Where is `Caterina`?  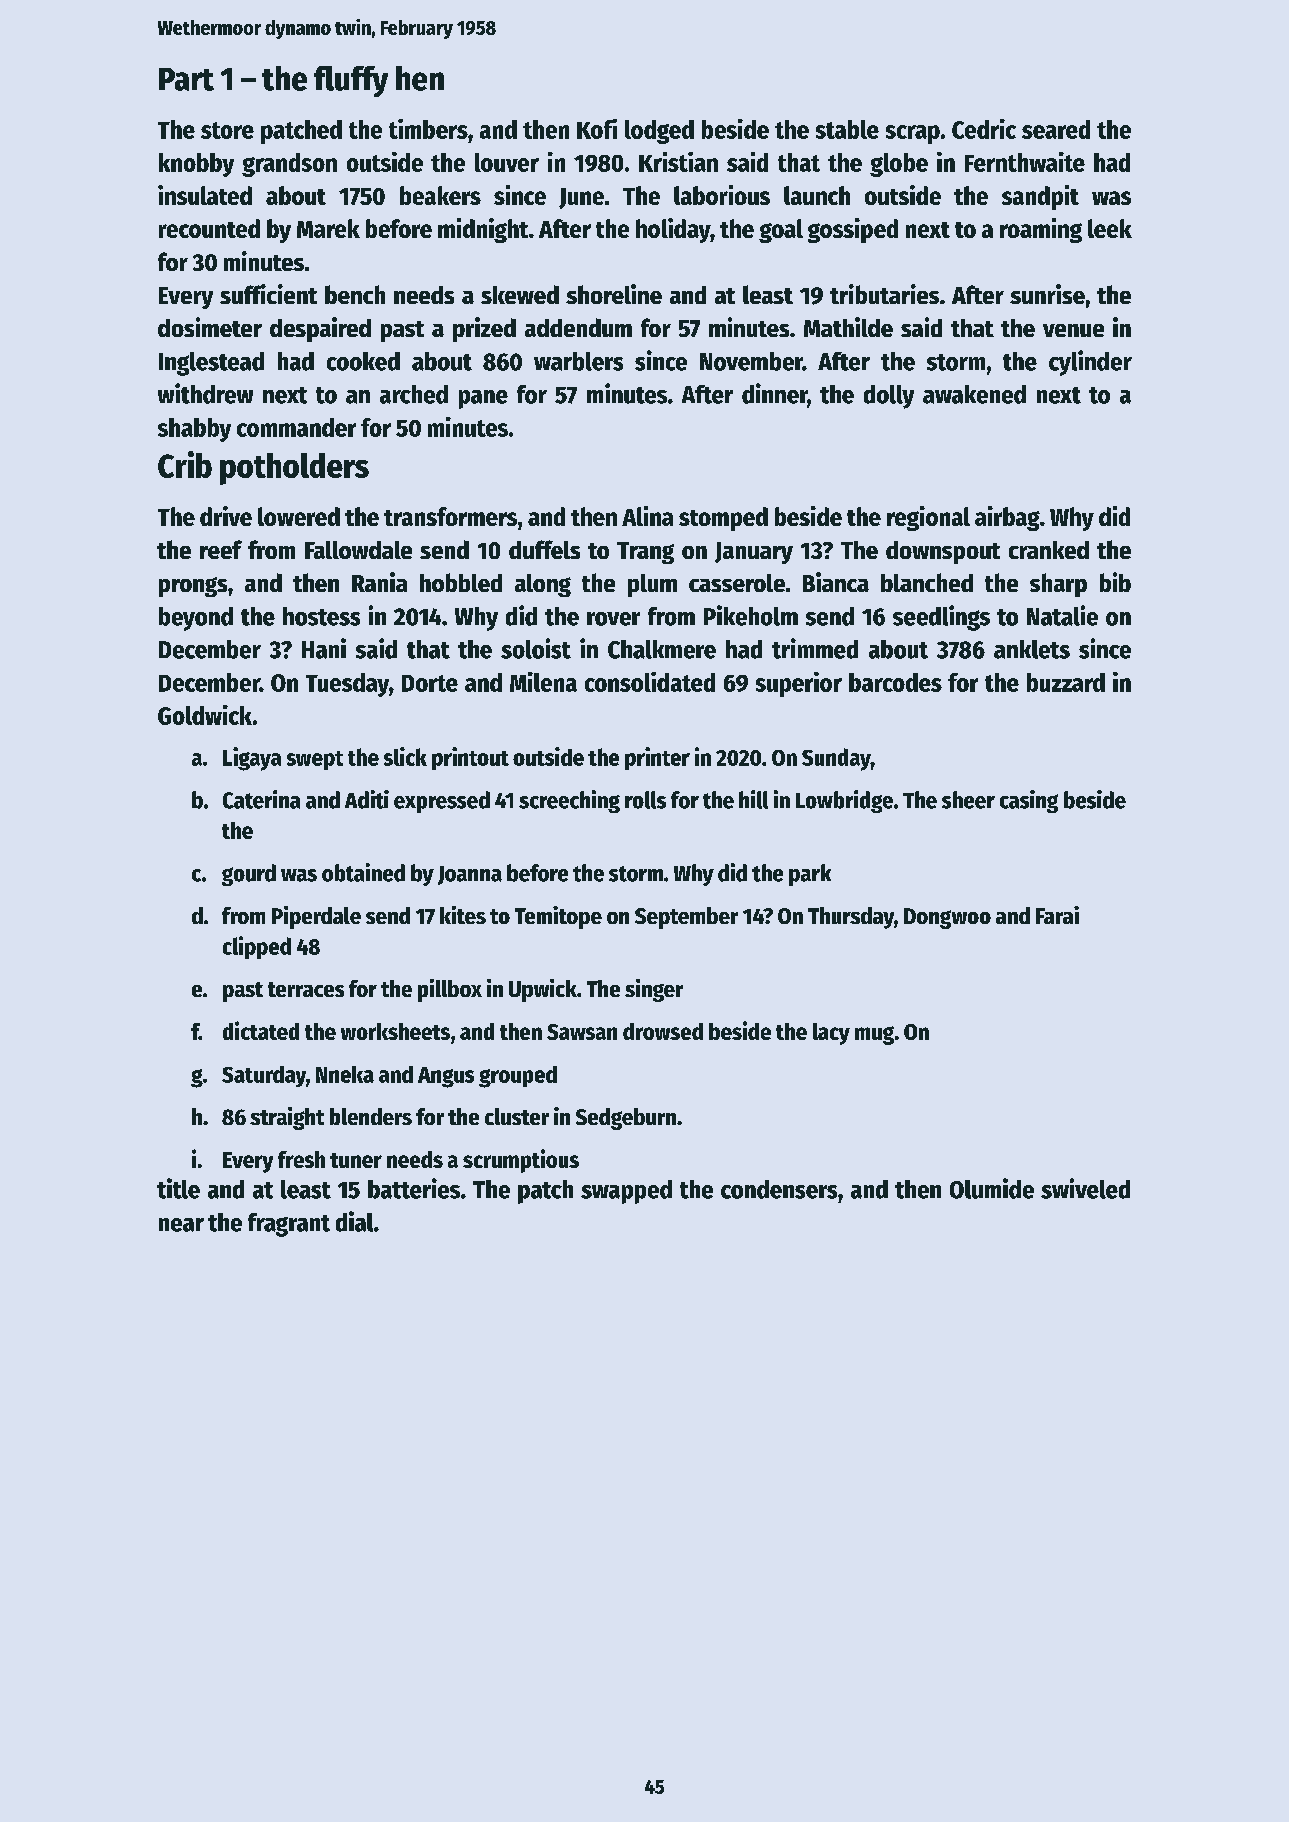
Caterina is located at coordinates (261, 799).
